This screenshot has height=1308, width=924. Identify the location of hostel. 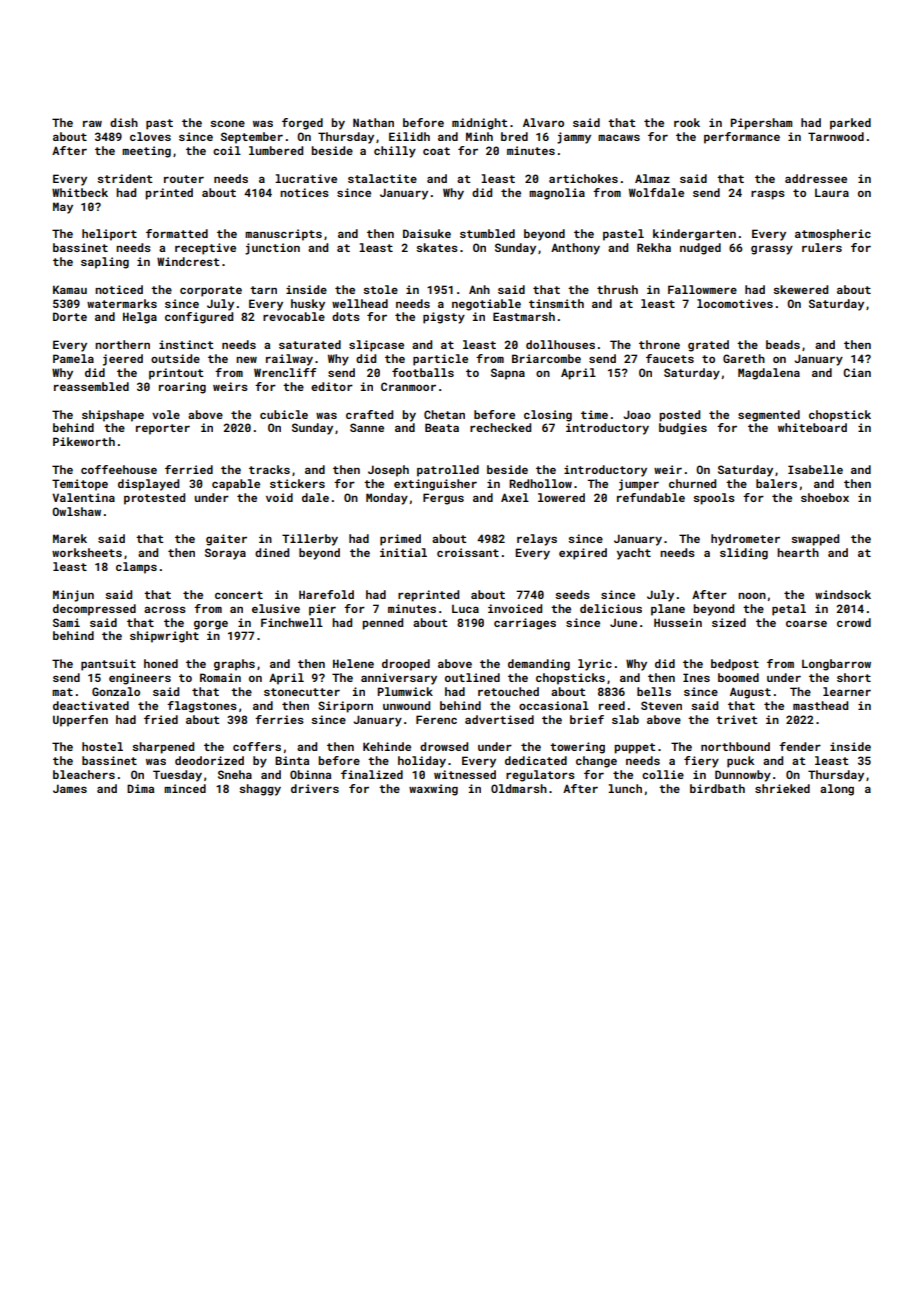
(102, 746).
